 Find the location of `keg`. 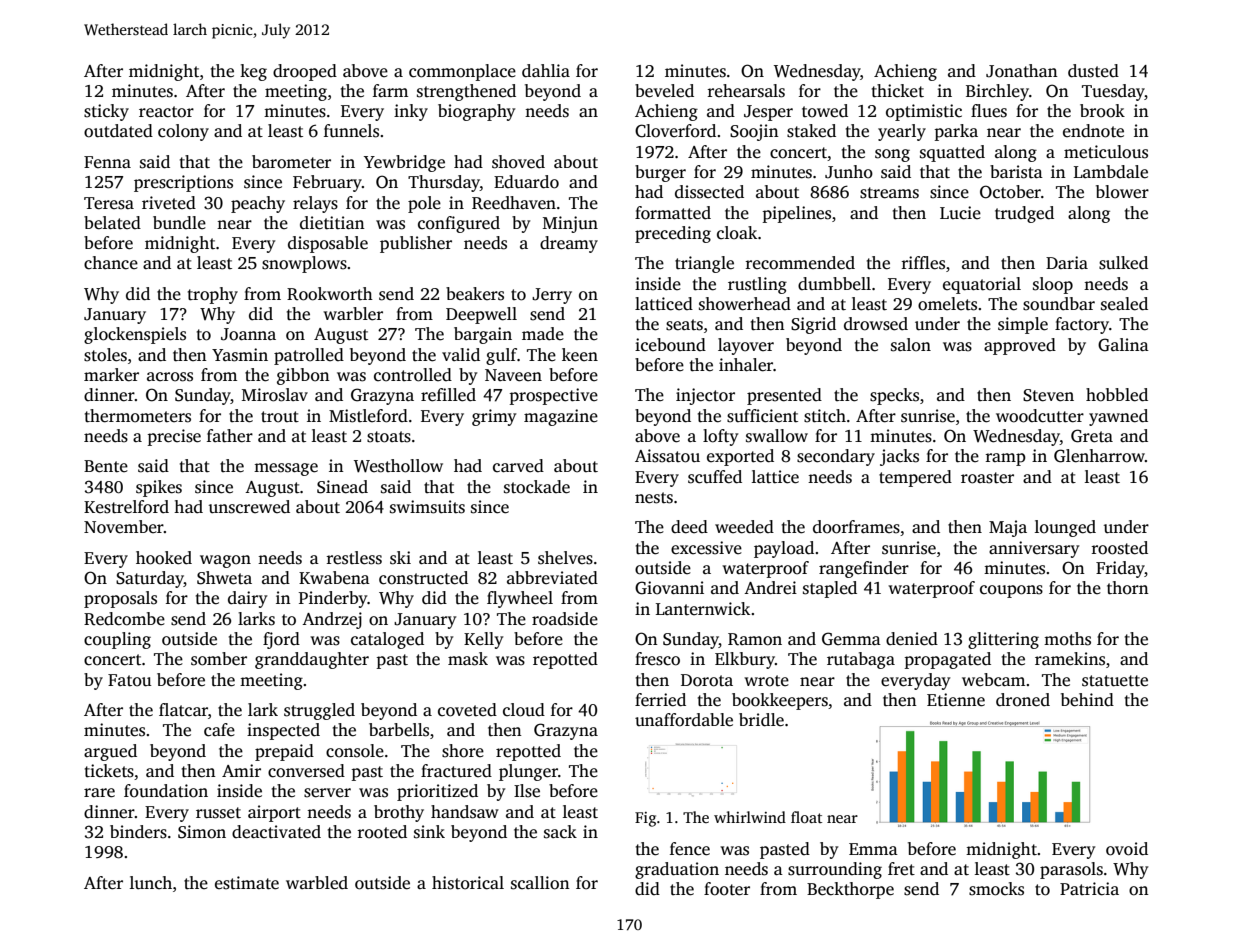

keg is located at coordinates (253, 72).
